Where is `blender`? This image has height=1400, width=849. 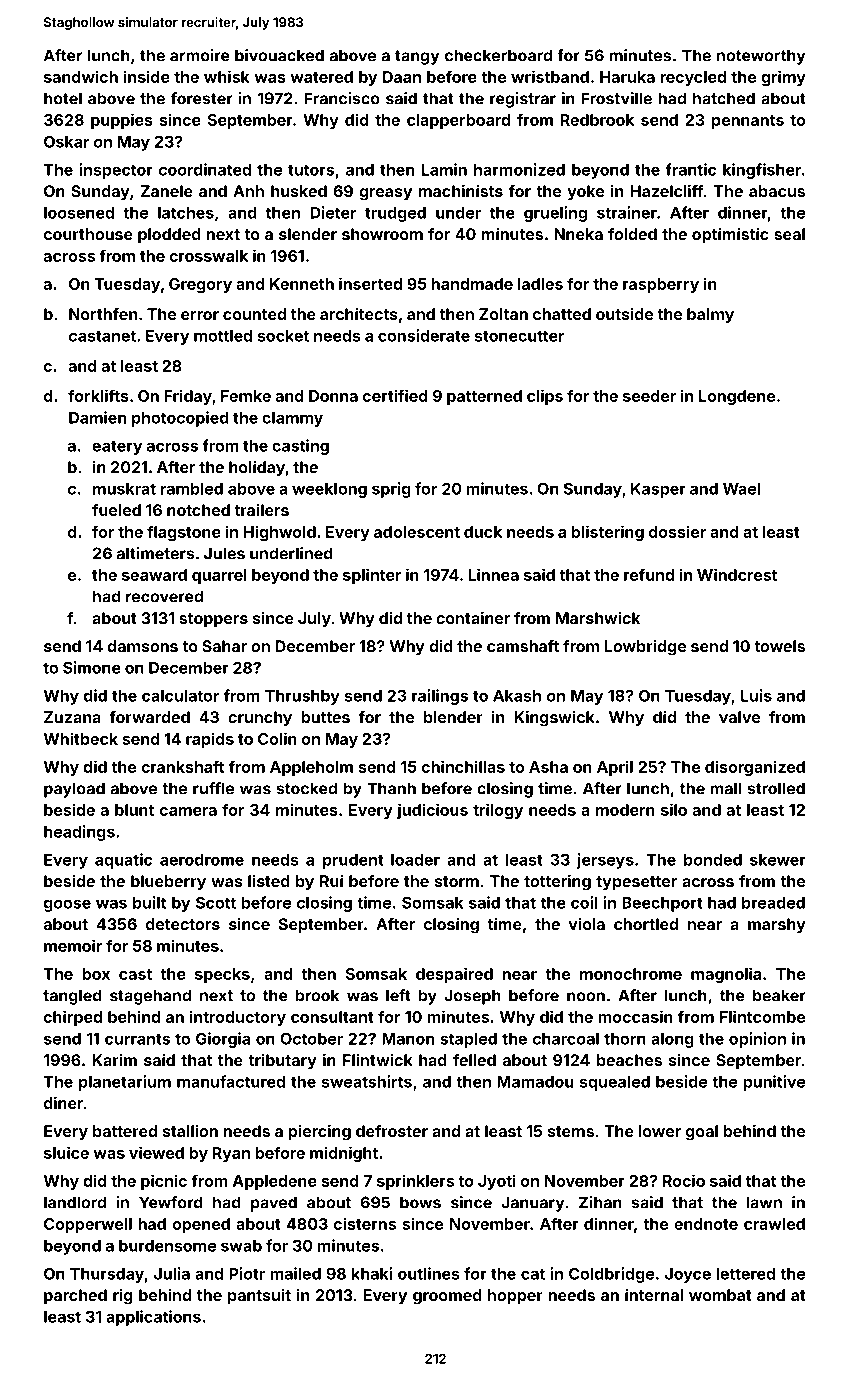 blender is located at coordinates (453, 717).
